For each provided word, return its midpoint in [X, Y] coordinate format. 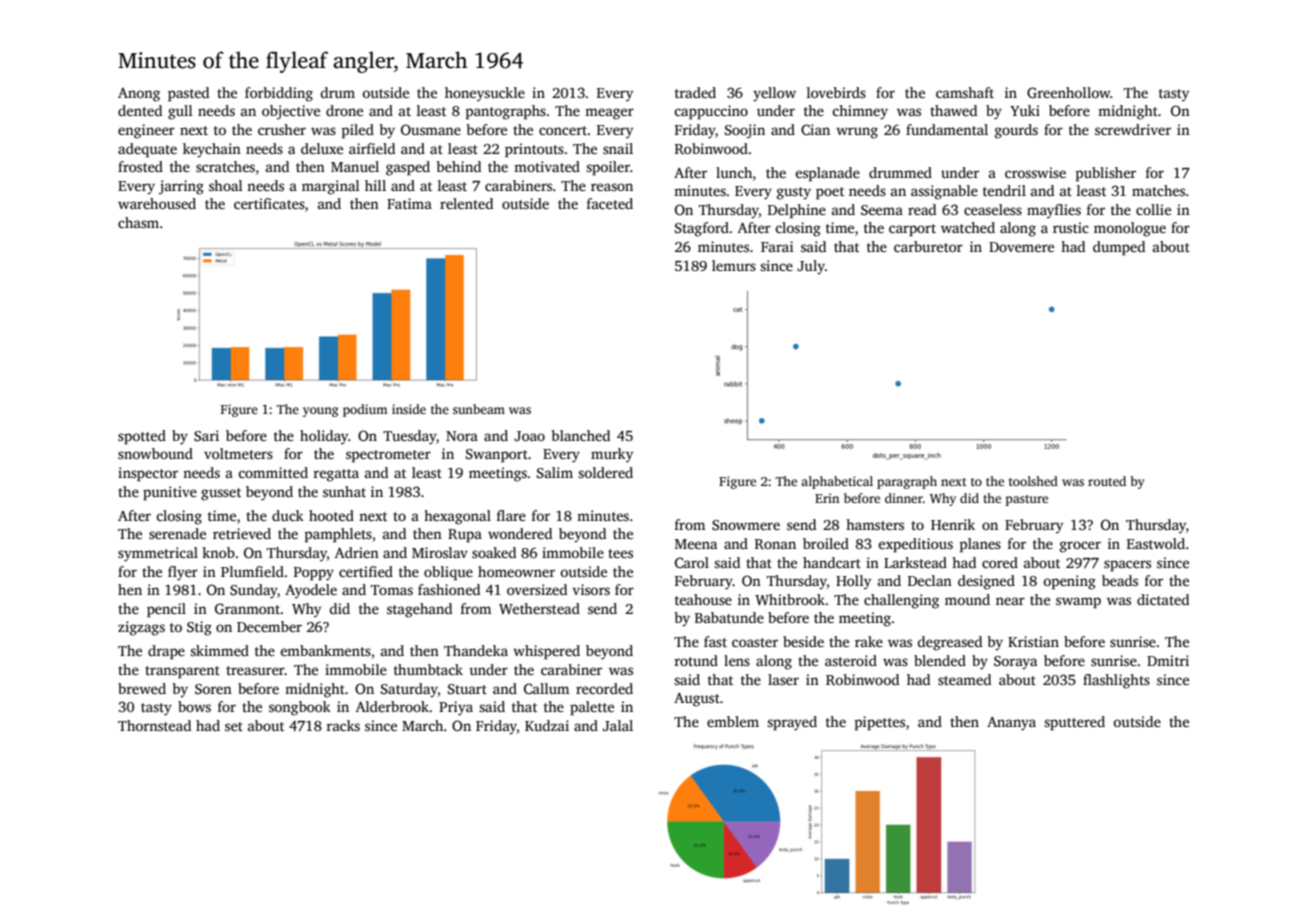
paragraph [907, 482]
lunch [734, 172]
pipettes [880, 723]
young [320, 412]
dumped [1119, 248]
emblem [733, 721]
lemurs [734, 265]
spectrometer [388, 456]
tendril [1004, 190]
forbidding [279, 94]
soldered [605, 472]
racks [343, 725]
